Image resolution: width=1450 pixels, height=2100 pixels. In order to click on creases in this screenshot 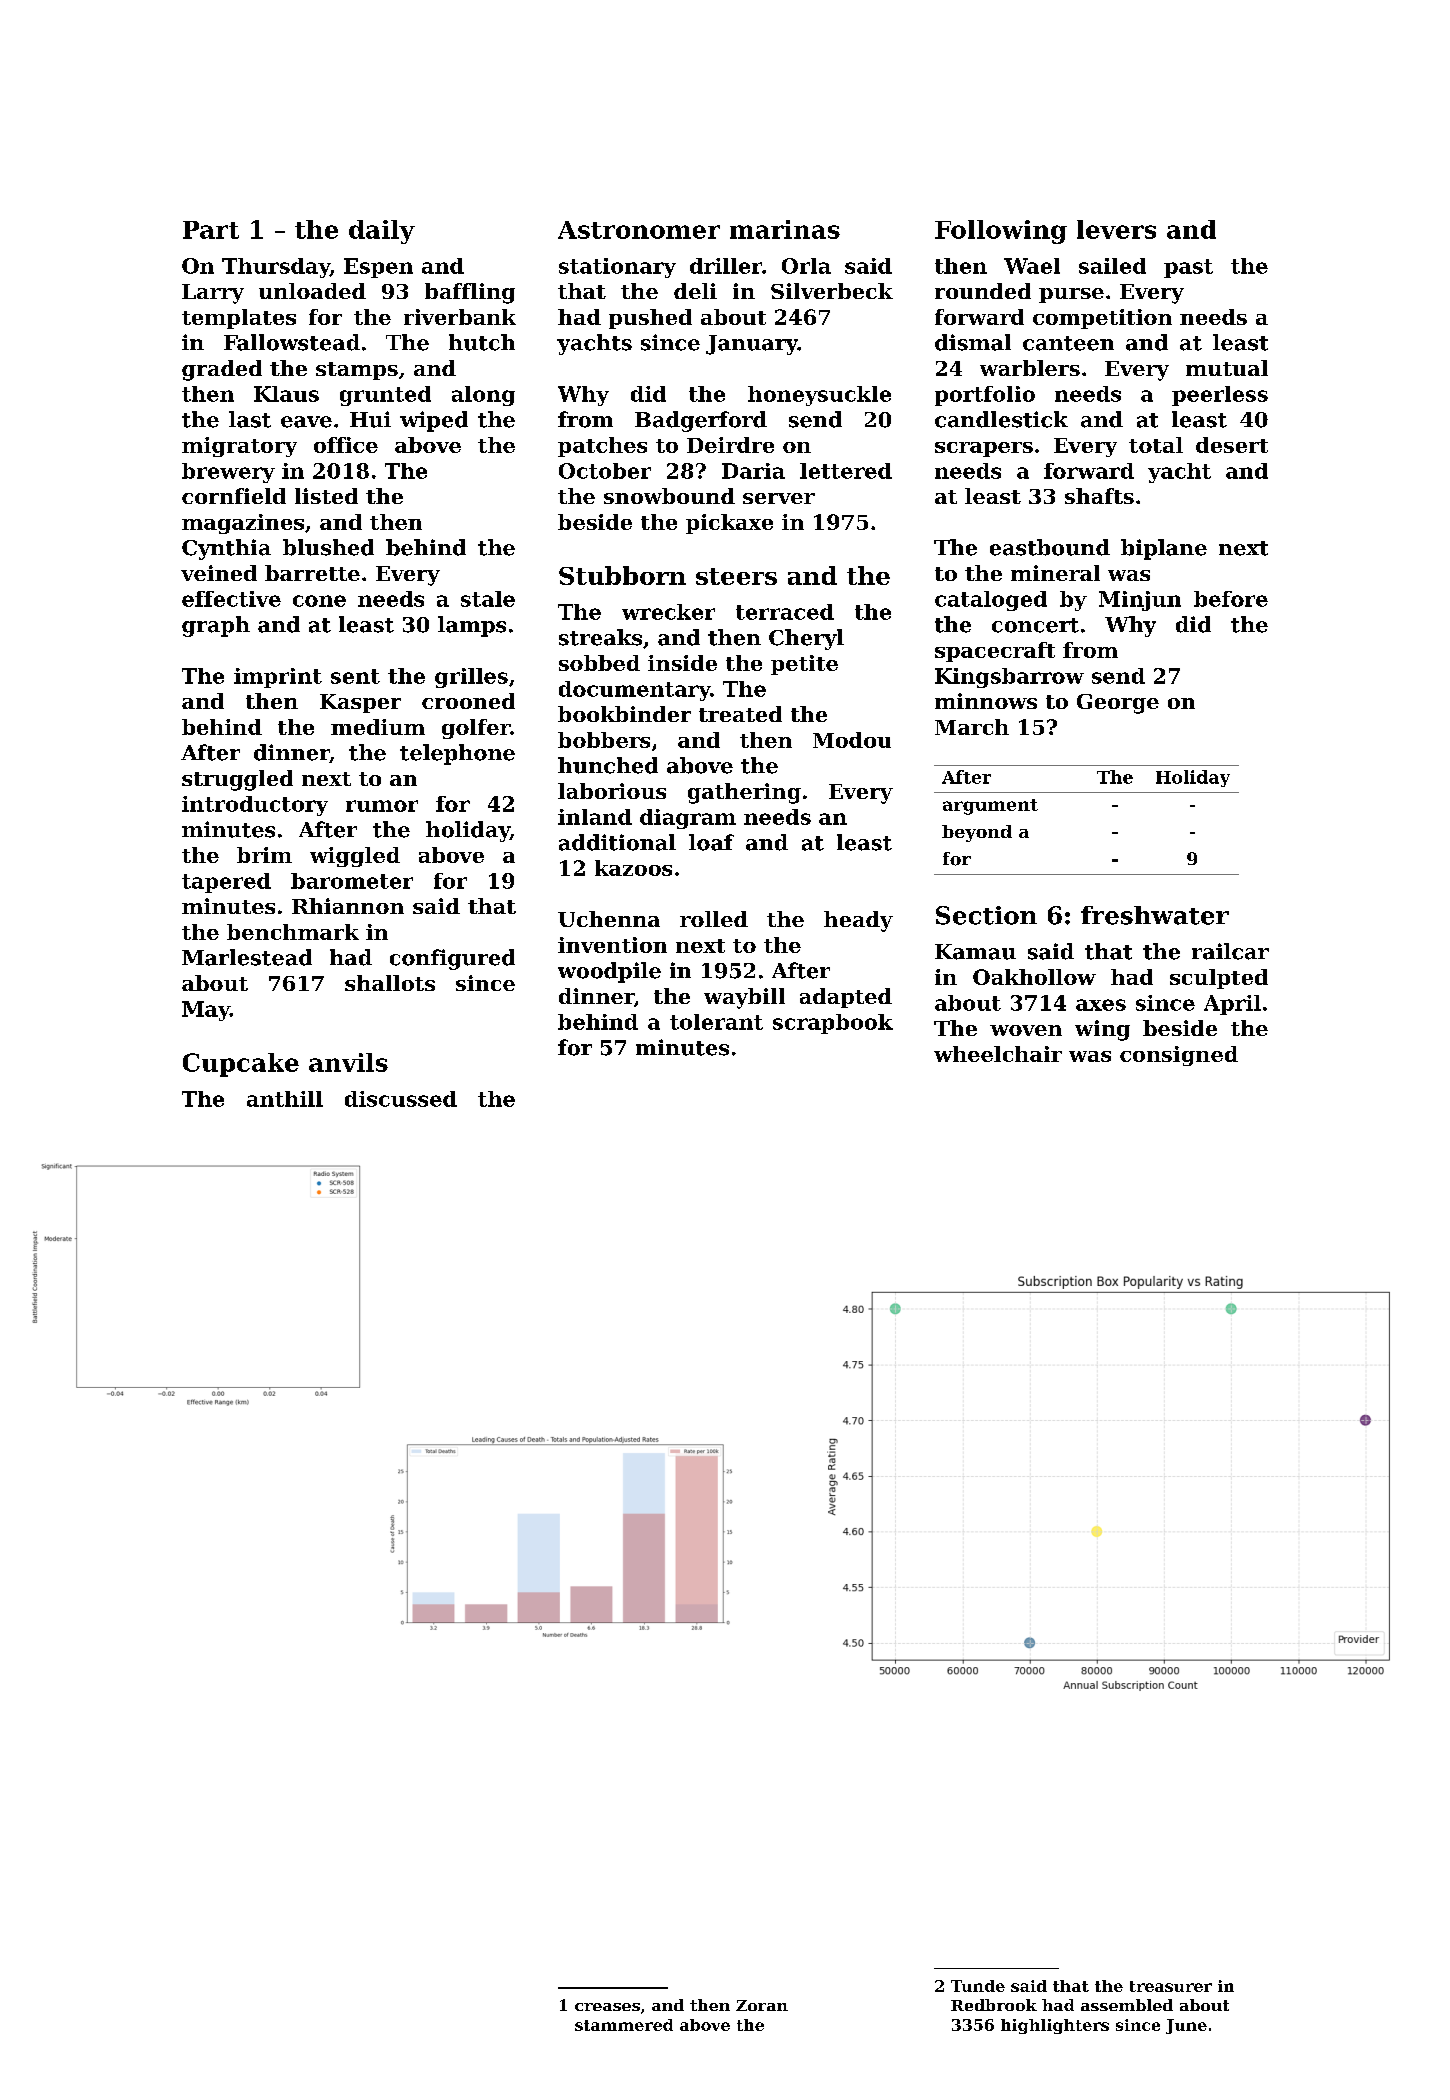, I will do `click(607, 2007)`.
